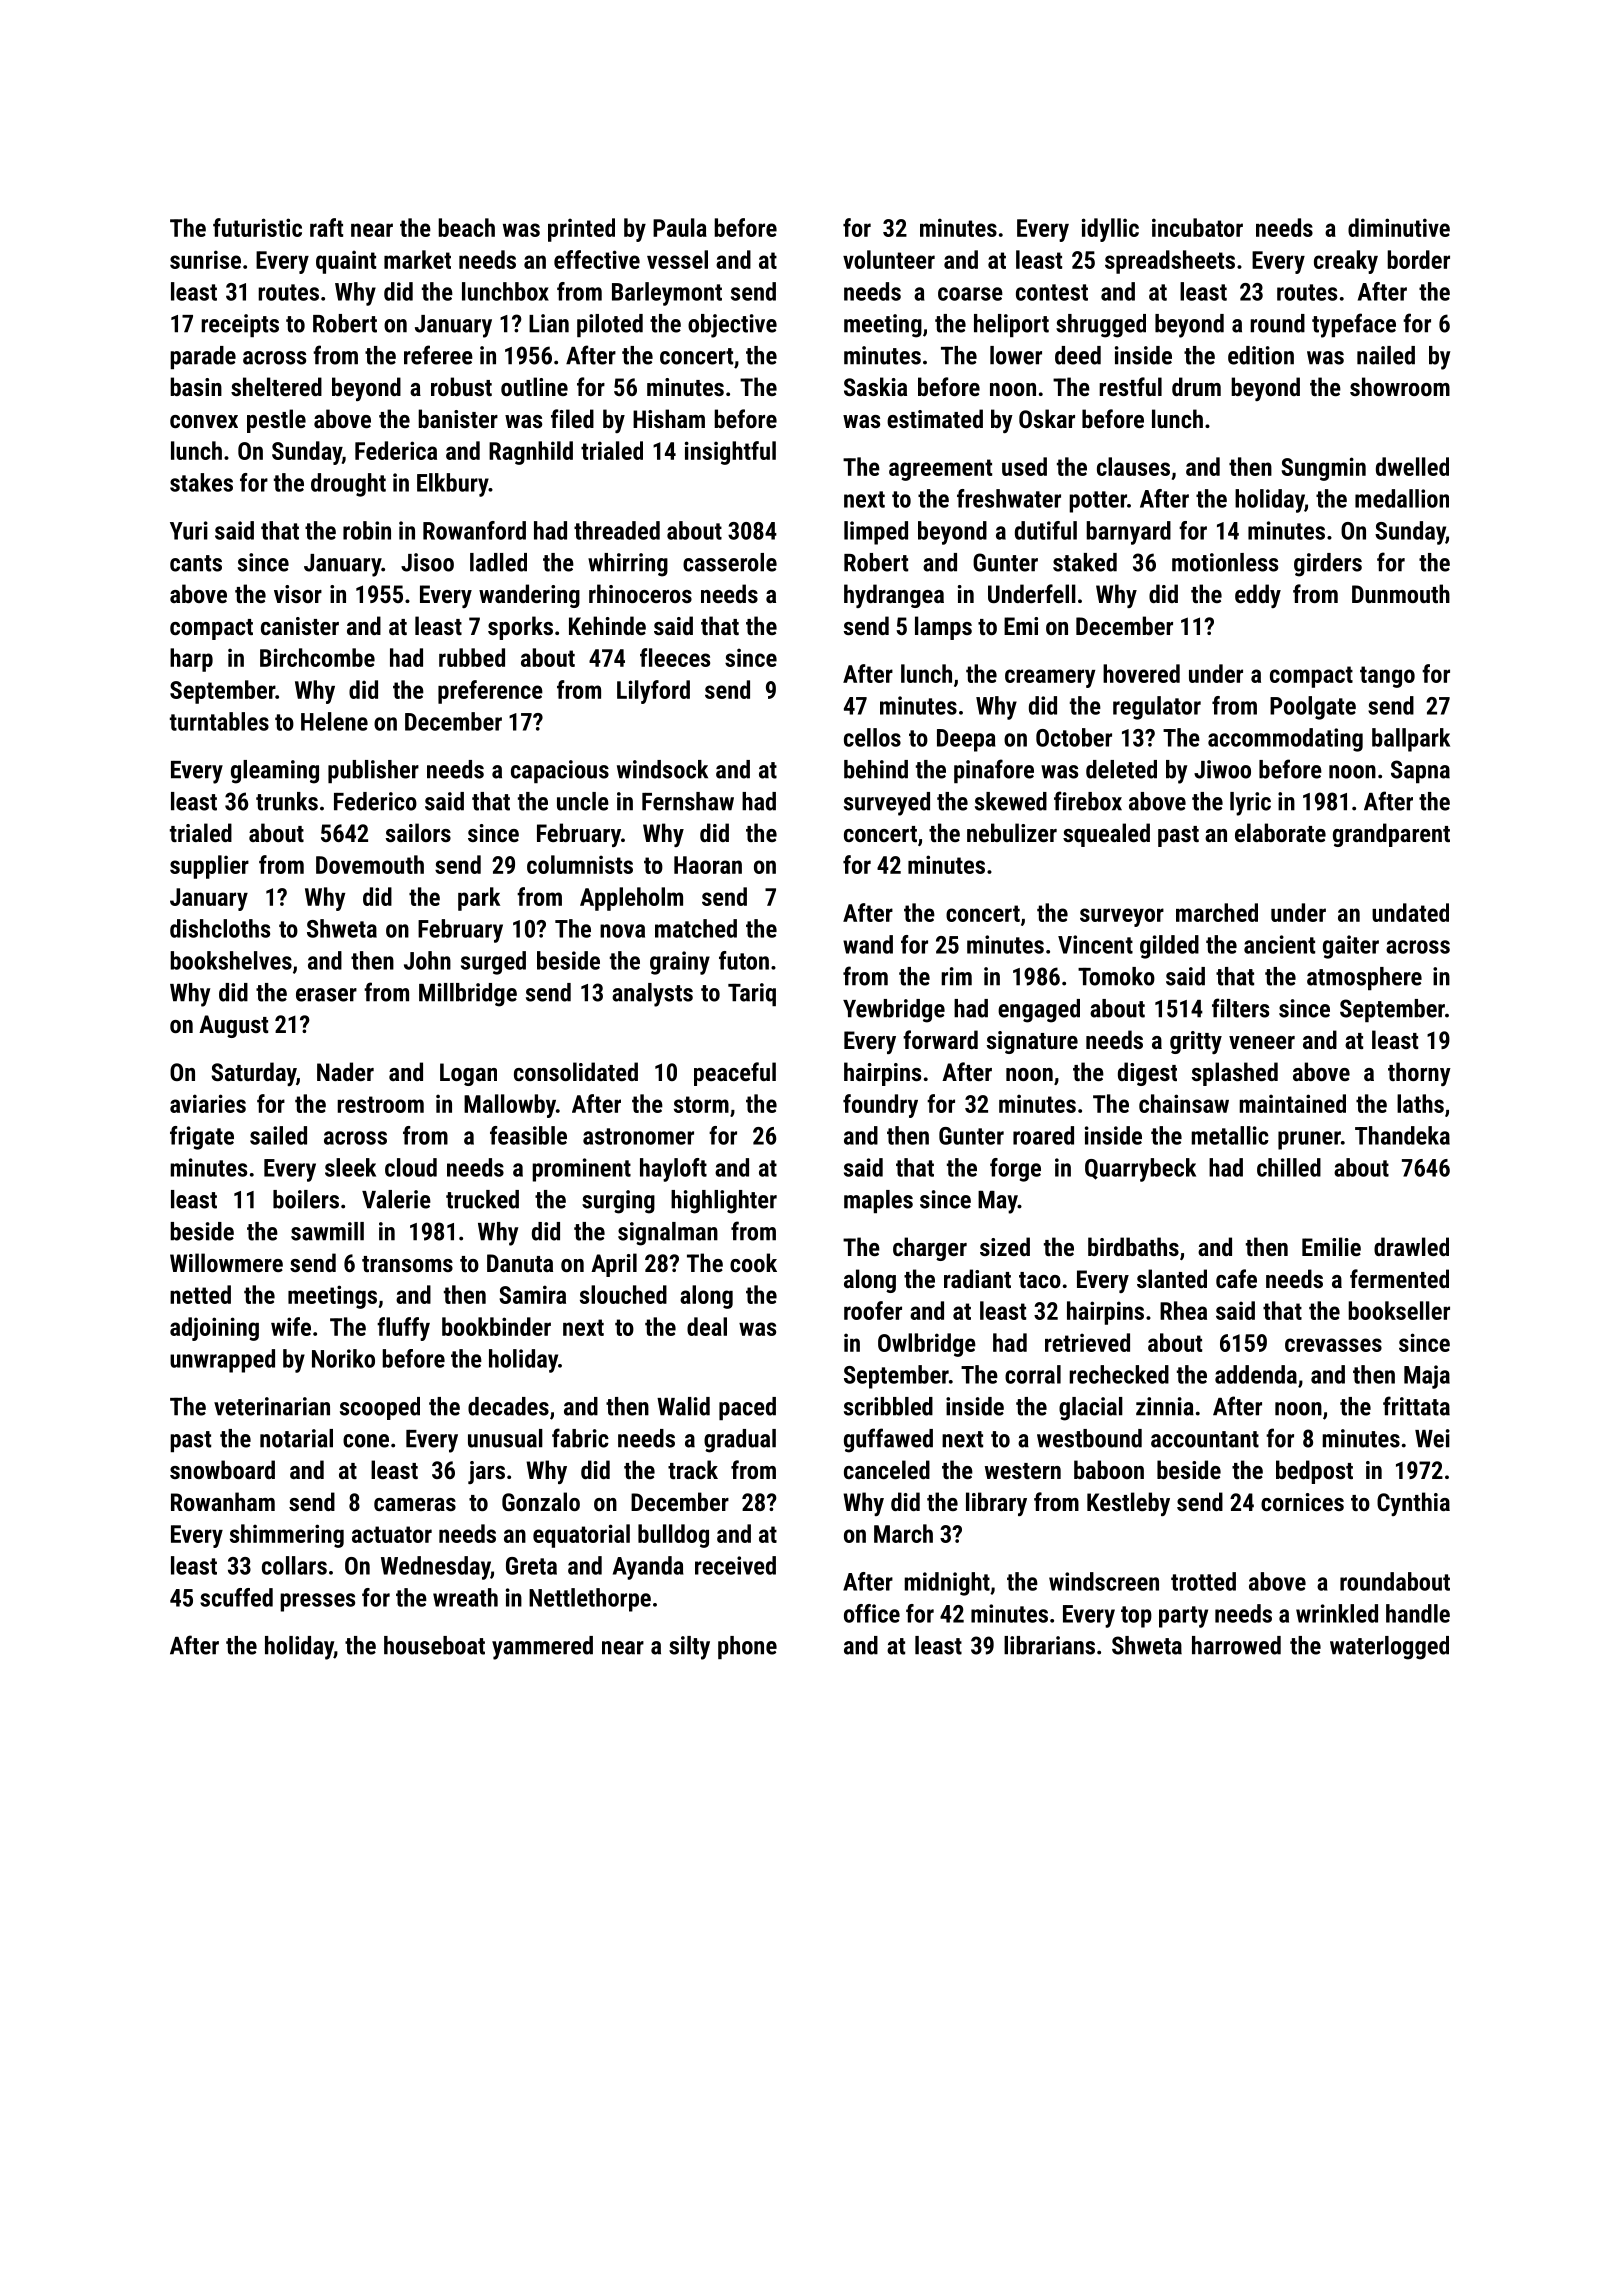 This document has height=2292, width=1620. I want to click on August, so click(233, 1026).
